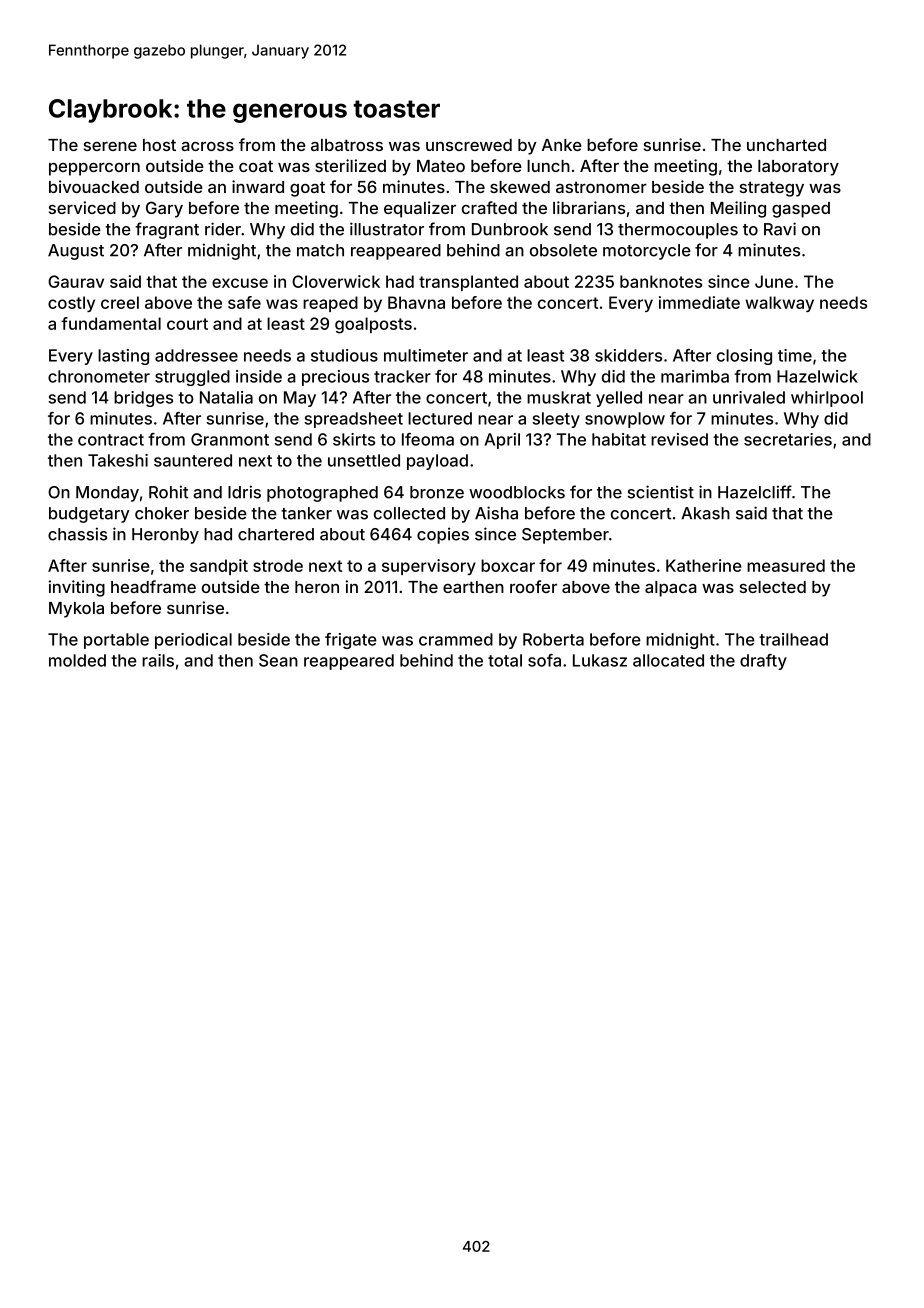 The width and height of the image is (924, 1308). I want to click on unscrewed, so click(469, 145).
